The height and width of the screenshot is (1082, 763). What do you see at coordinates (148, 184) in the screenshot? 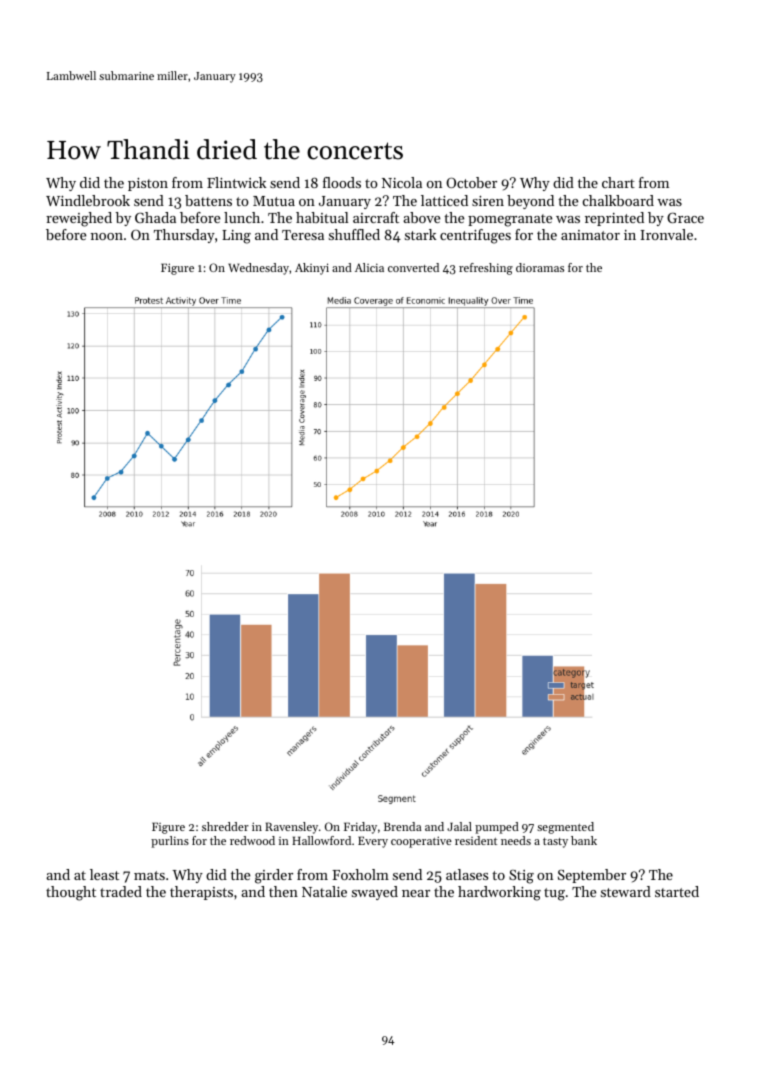
I see `piston` at bounding box center [148, 184].
